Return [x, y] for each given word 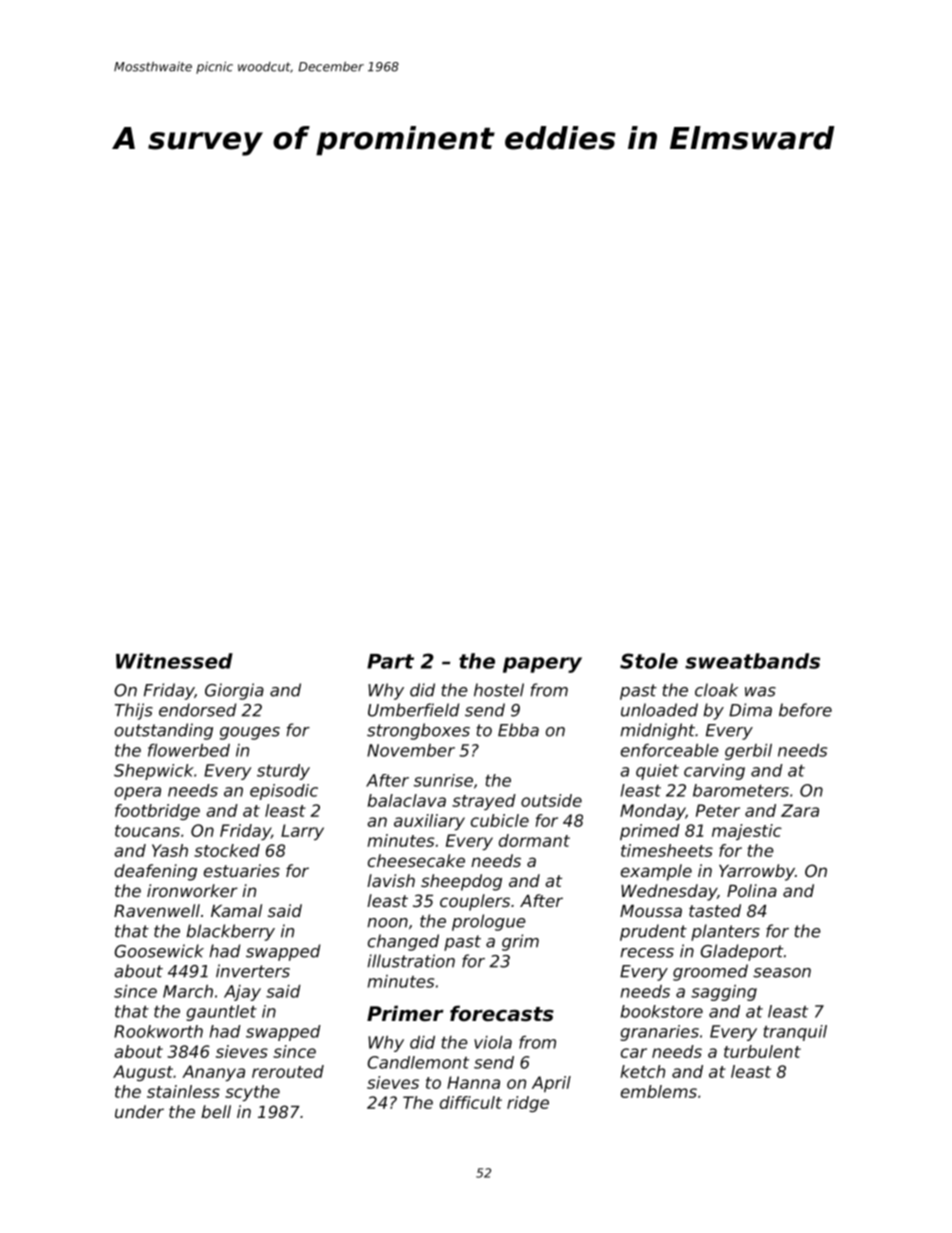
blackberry [231, 932]
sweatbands [752, 661]
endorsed [197, 710]
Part [390, 661]
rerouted [288, 1071]
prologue [489, 922]
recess [647, 953]
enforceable [670, 750]
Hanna [473, 1082]
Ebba [518, 730]
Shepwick [154, 772]
